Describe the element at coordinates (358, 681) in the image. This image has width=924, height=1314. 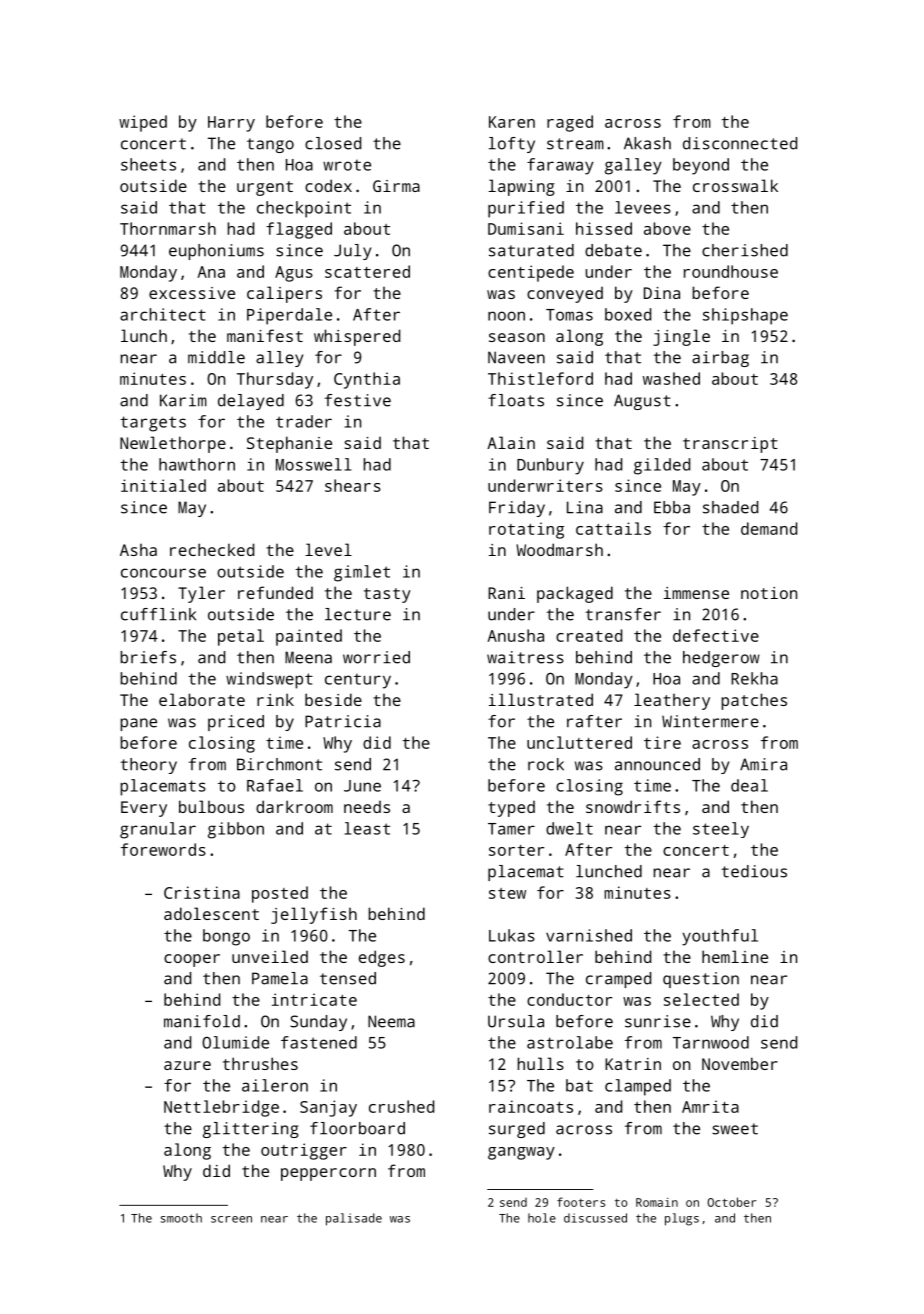
I see `century` at that location.
